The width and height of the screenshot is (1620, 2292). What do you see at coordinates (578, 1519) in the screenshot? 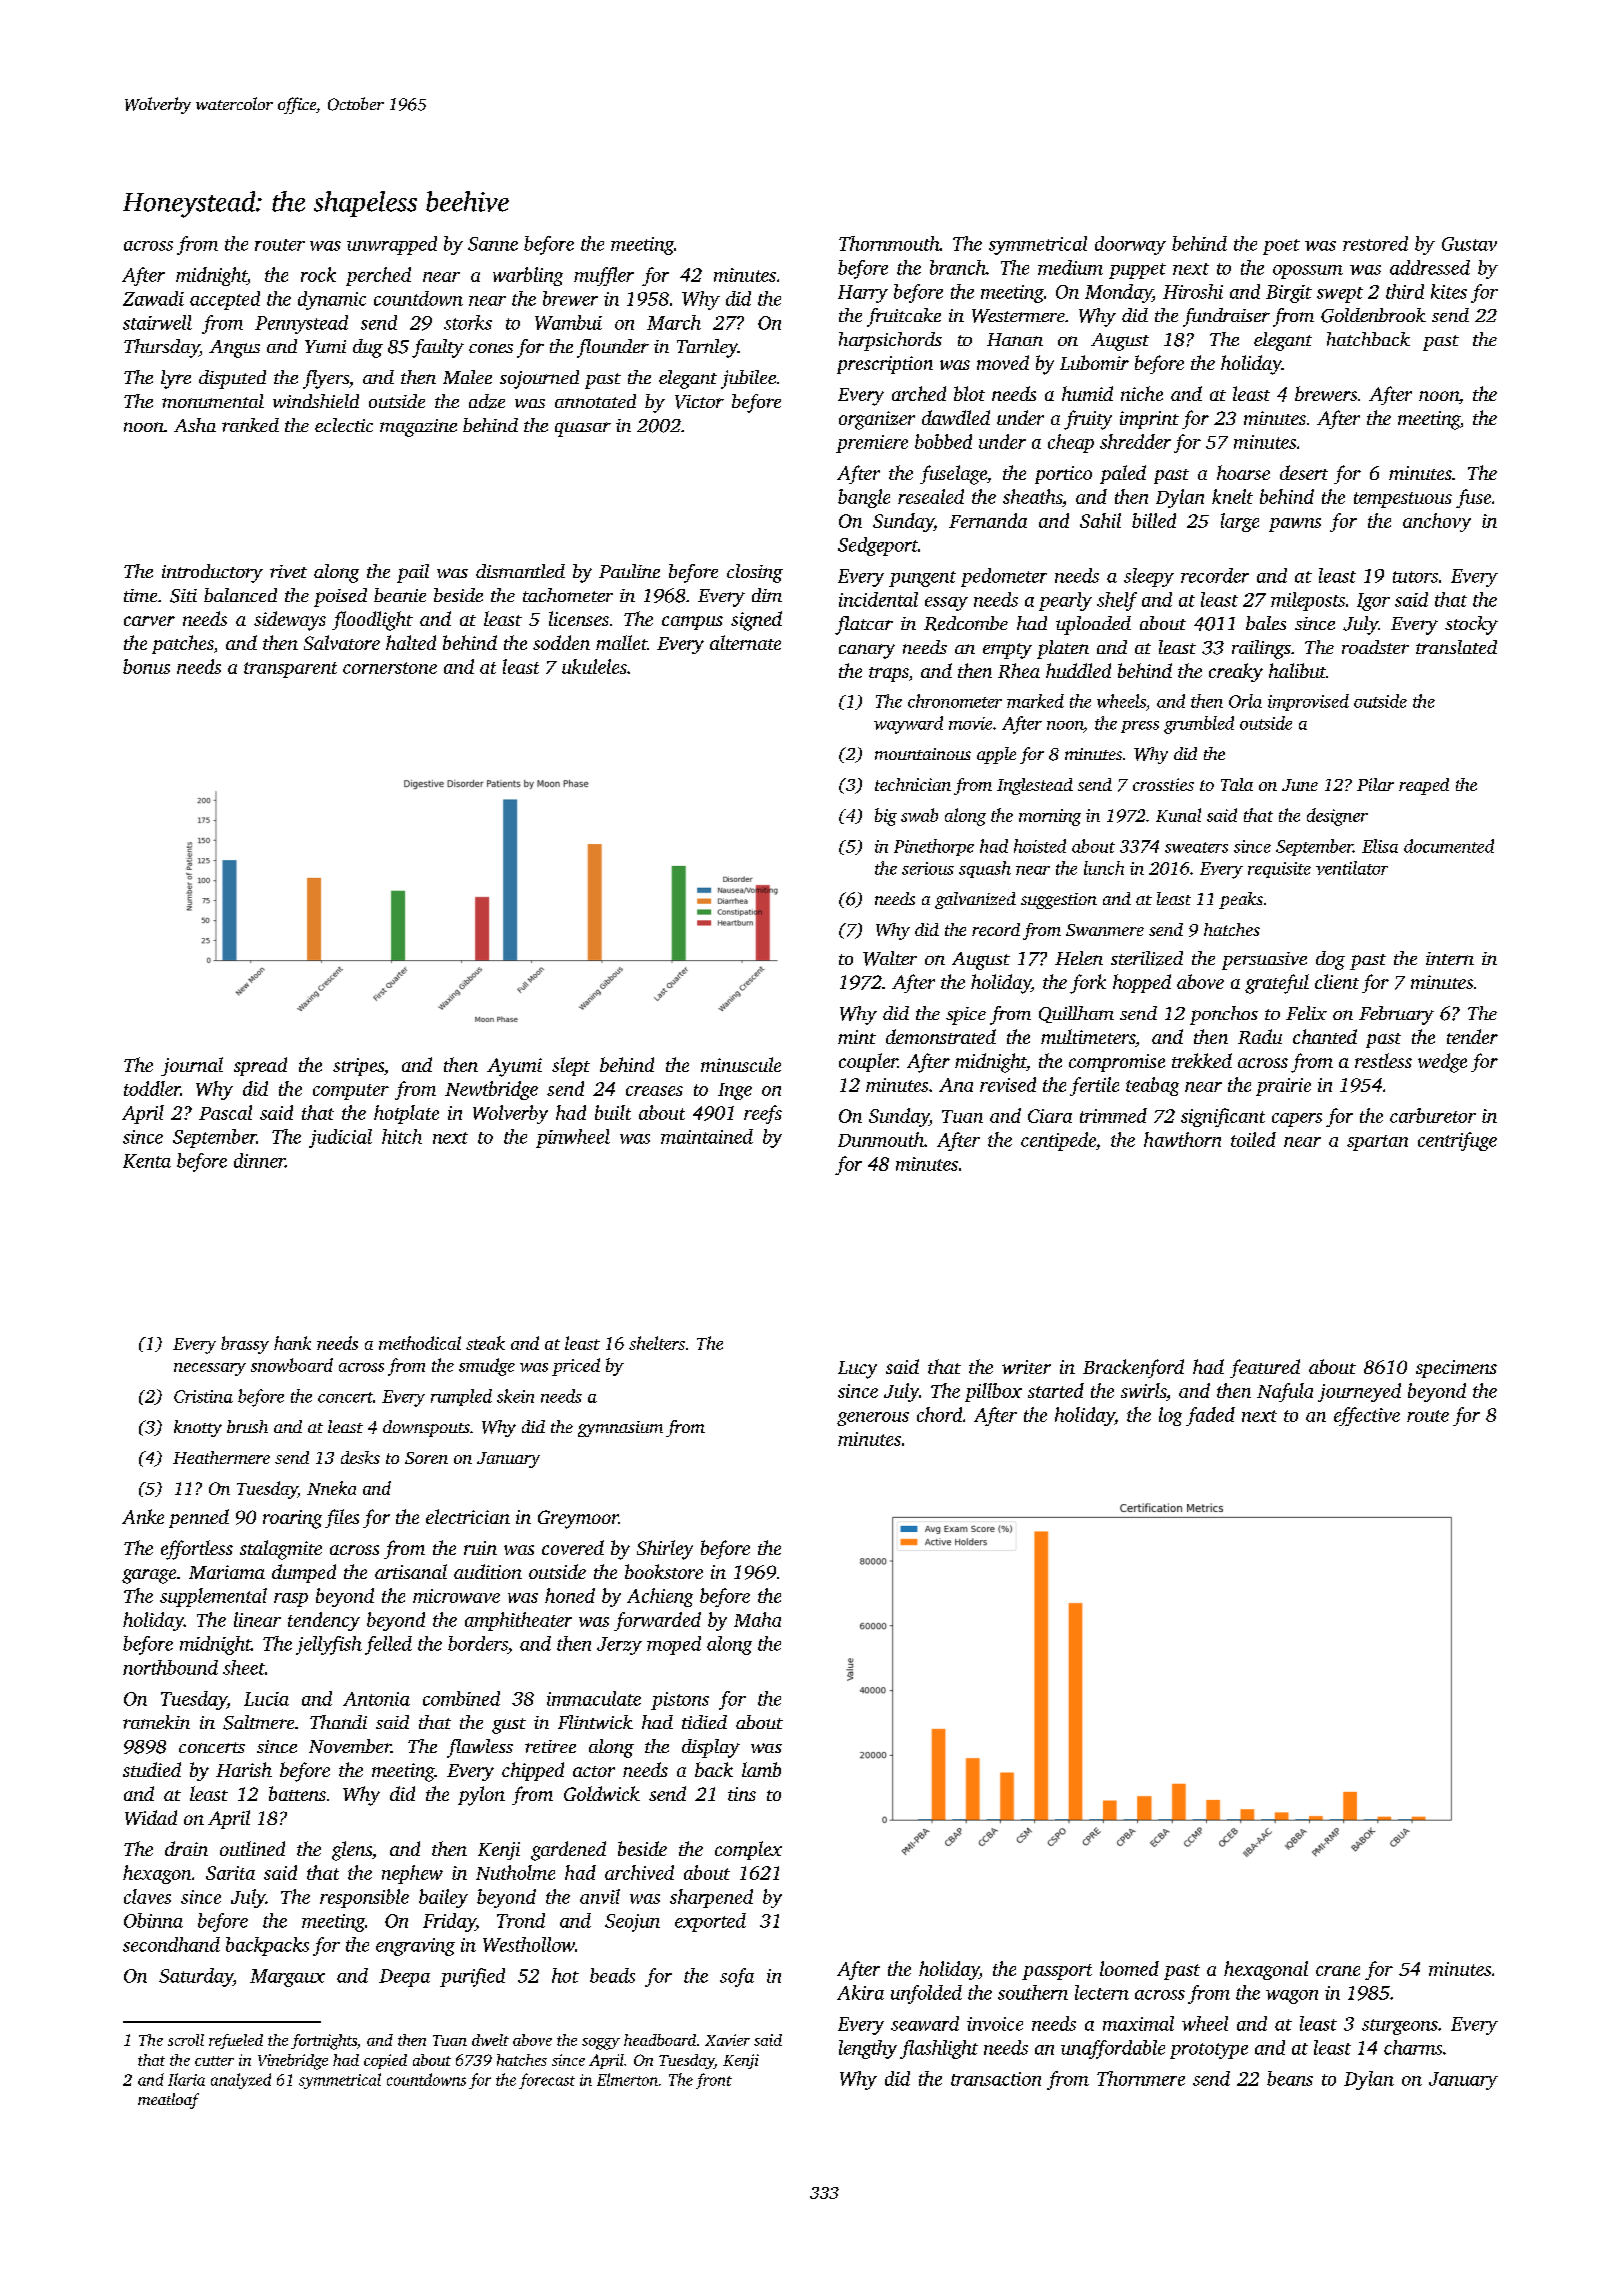
I see `Greymoor` at bounding box center [578, 1519].
